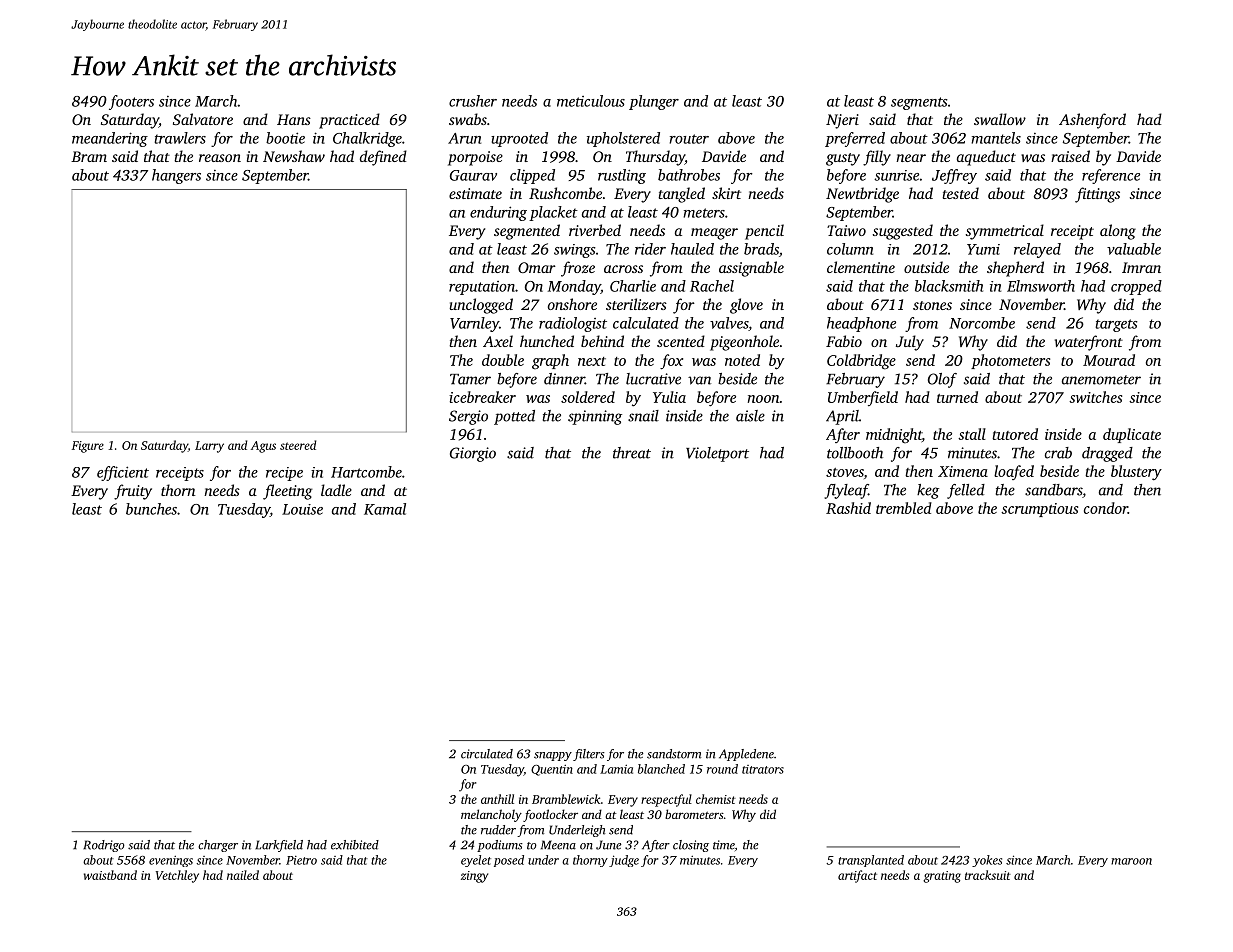 The height and width of the image is (952, 1233). Describe the element at coordinates (88, 447) in the image. I see `Figure` at that location.
